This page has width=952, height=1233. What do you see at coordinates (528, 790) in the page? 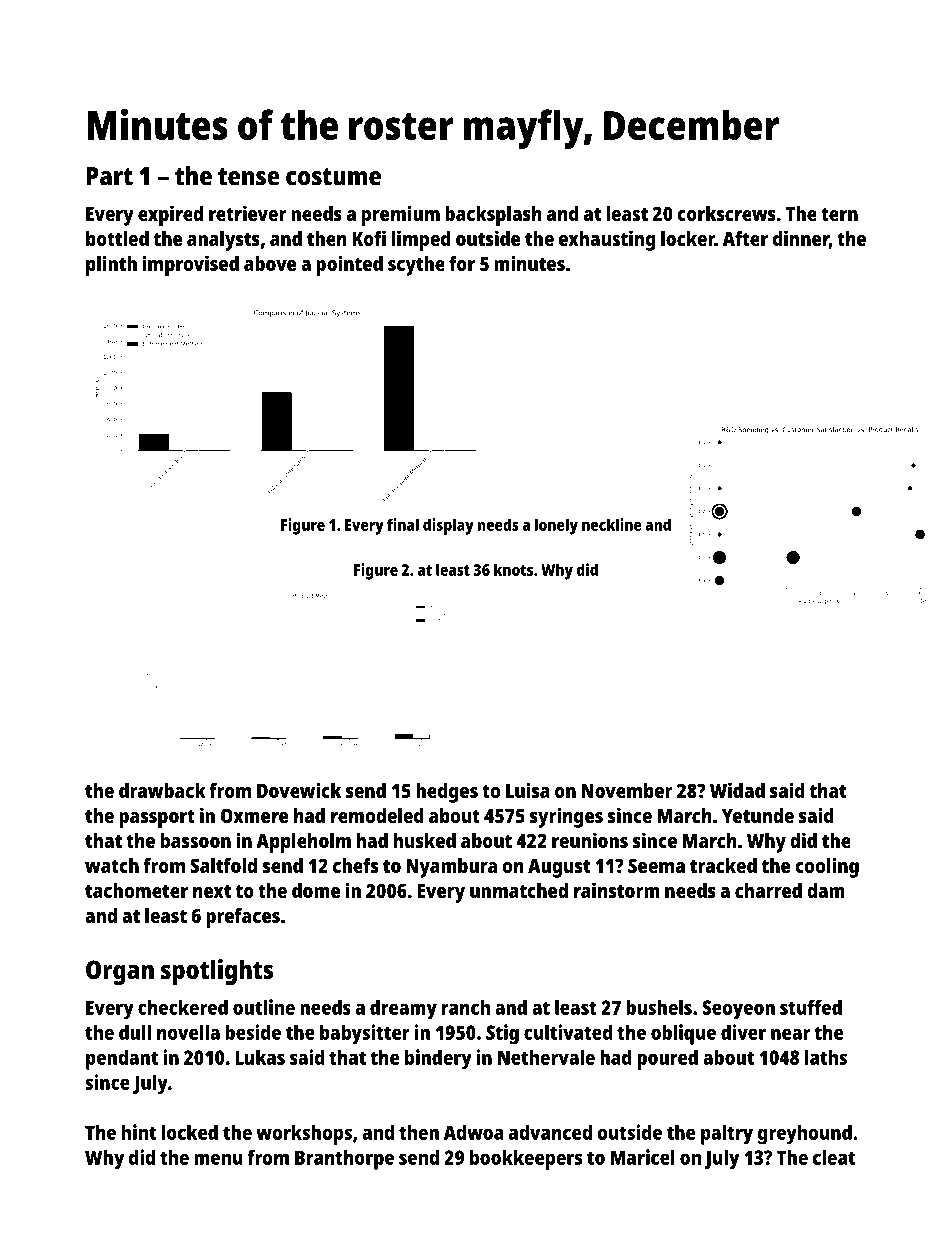
I see `Luisa` at bounding box center [528, 790].
